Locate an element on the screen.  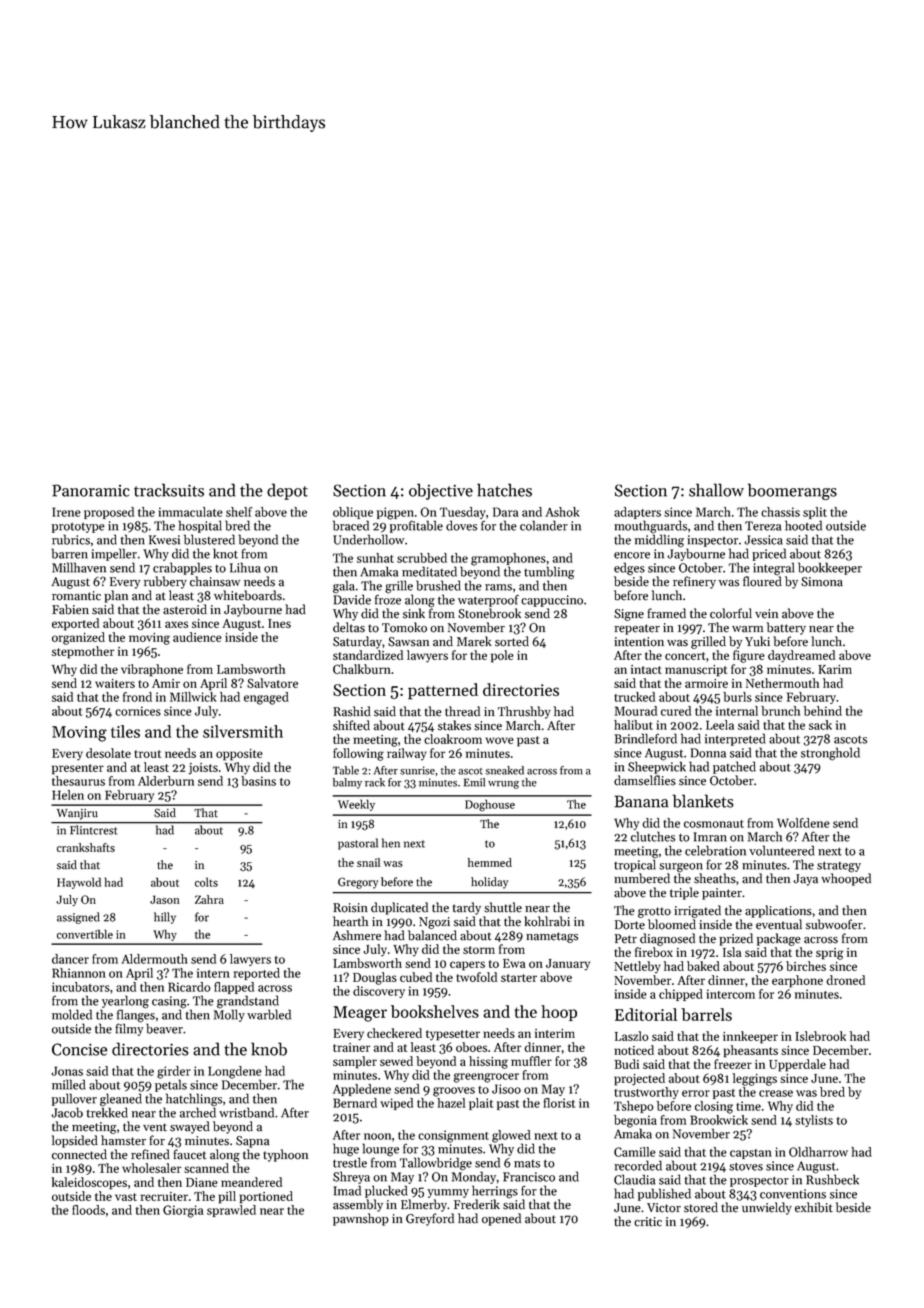
Wolfdene is located at coordinates (803, 823).
